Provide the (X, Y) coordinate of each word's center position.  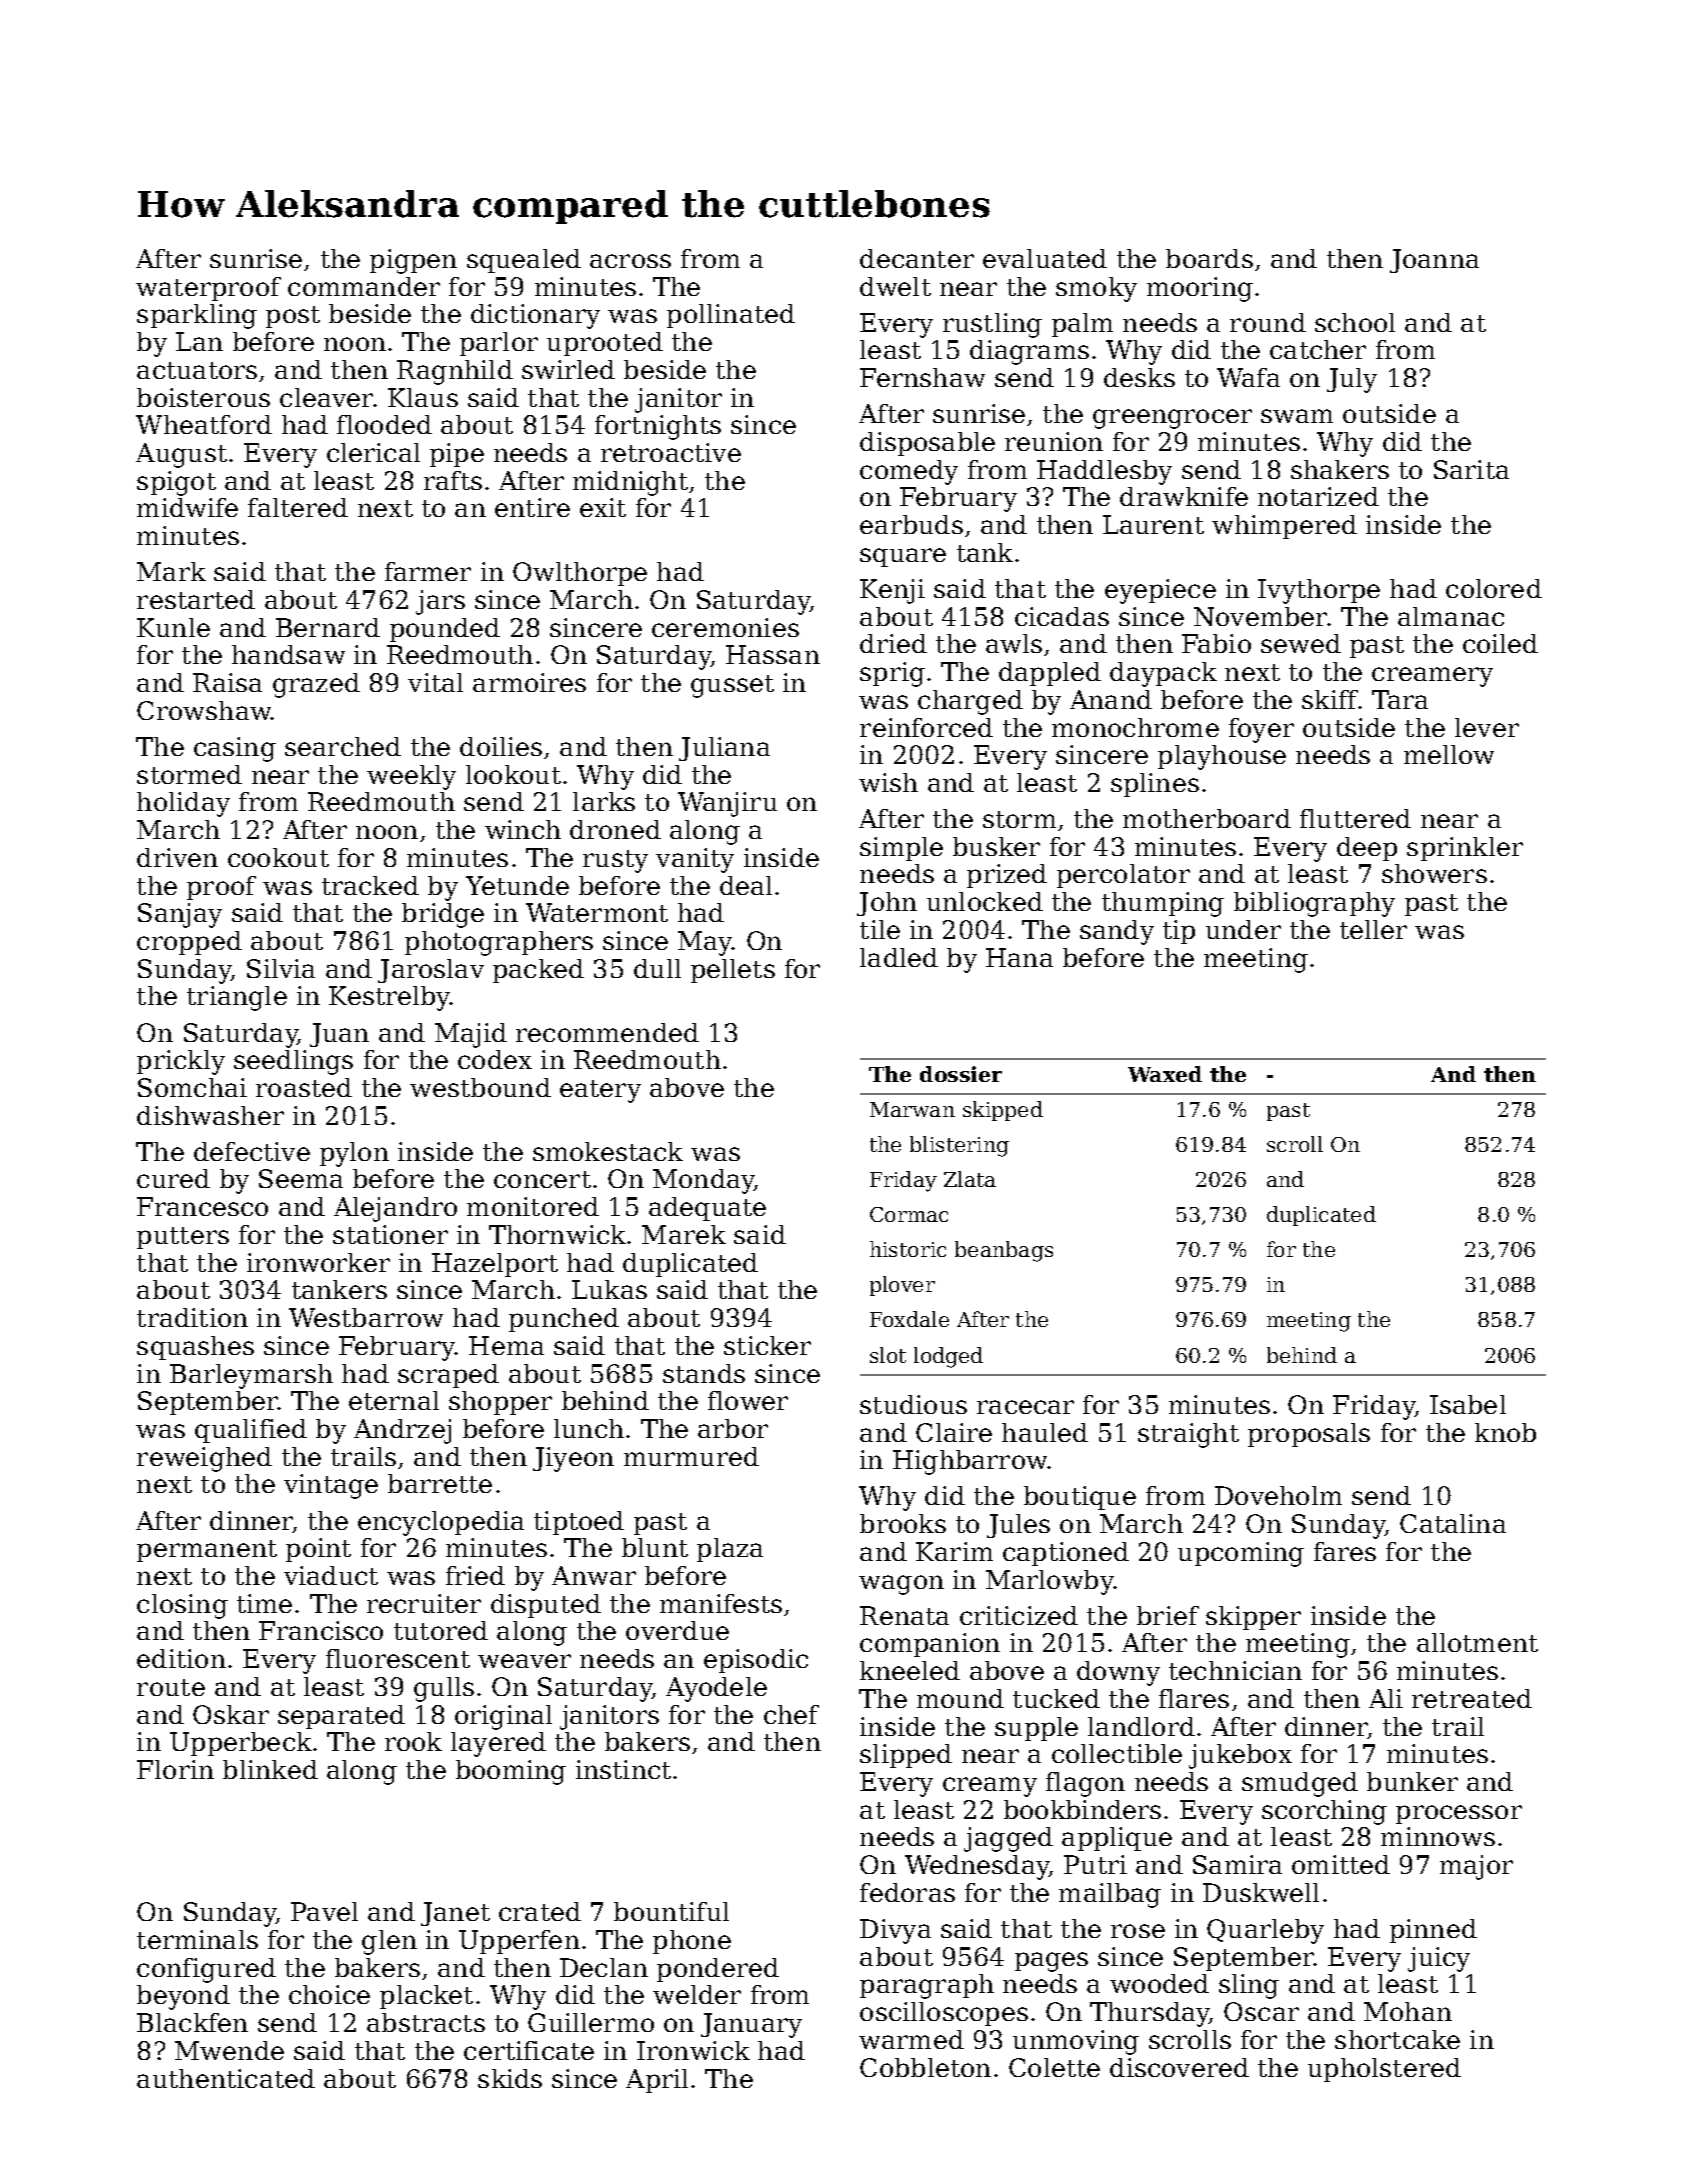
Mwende (229, 2050)
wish (888, 782)
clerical (373, 452)
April (657, 2081)
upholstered (1384, 2070)
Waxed (1165, 1074)
